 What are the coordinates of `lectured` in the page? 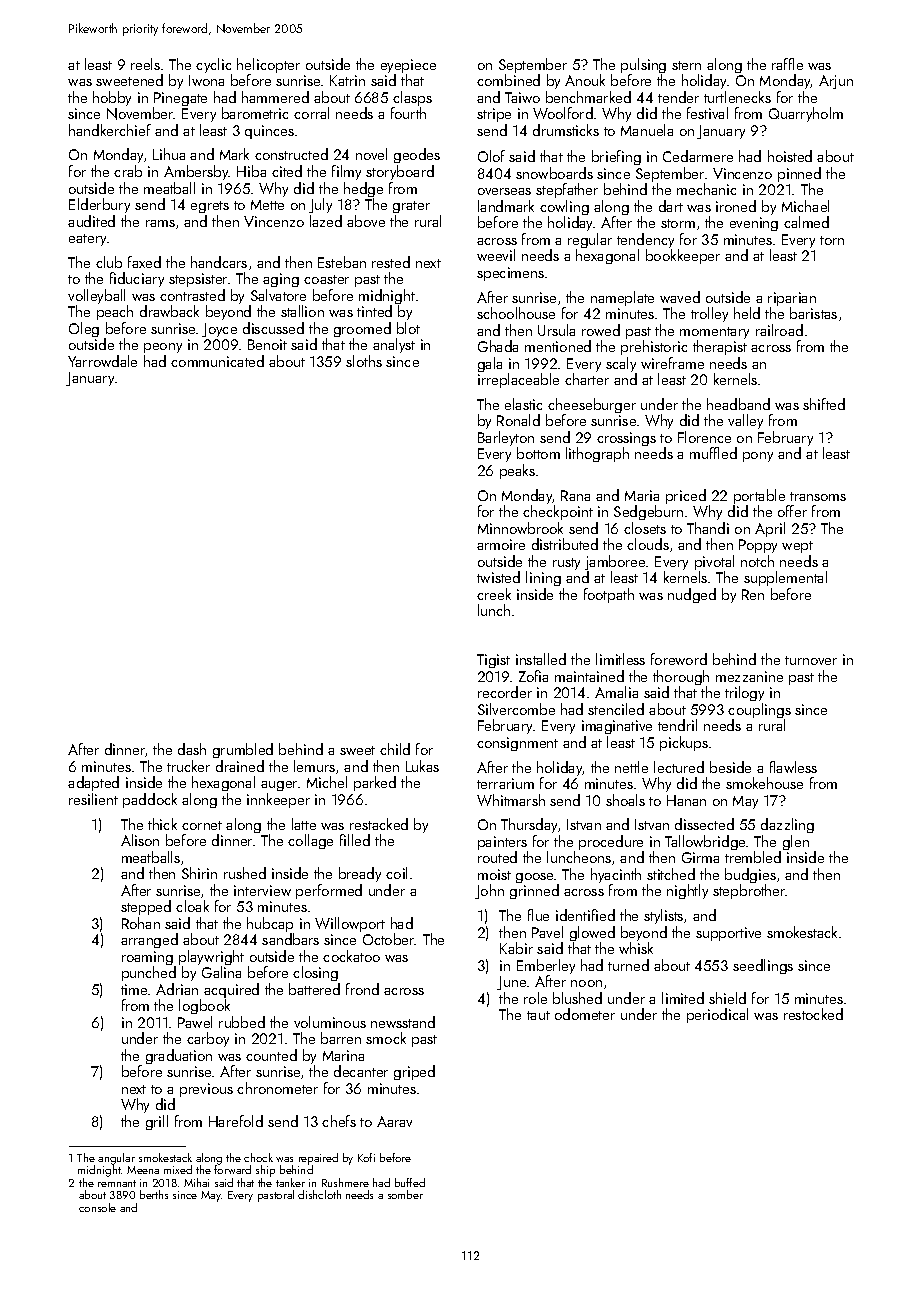 It's located at (679, 767).
